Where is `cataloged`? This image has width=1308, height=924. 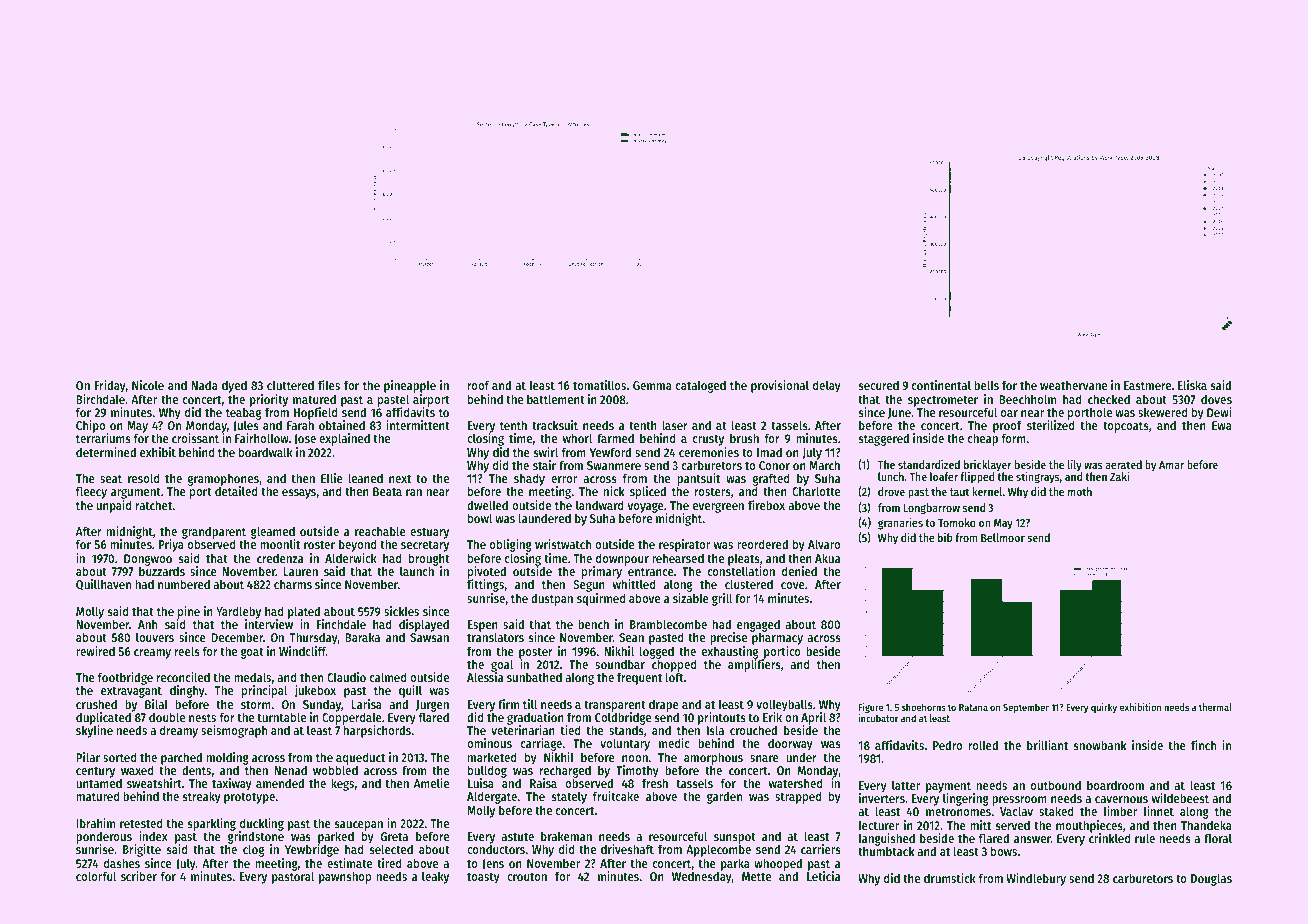
cataloged is located at coordinates (701, 386).
